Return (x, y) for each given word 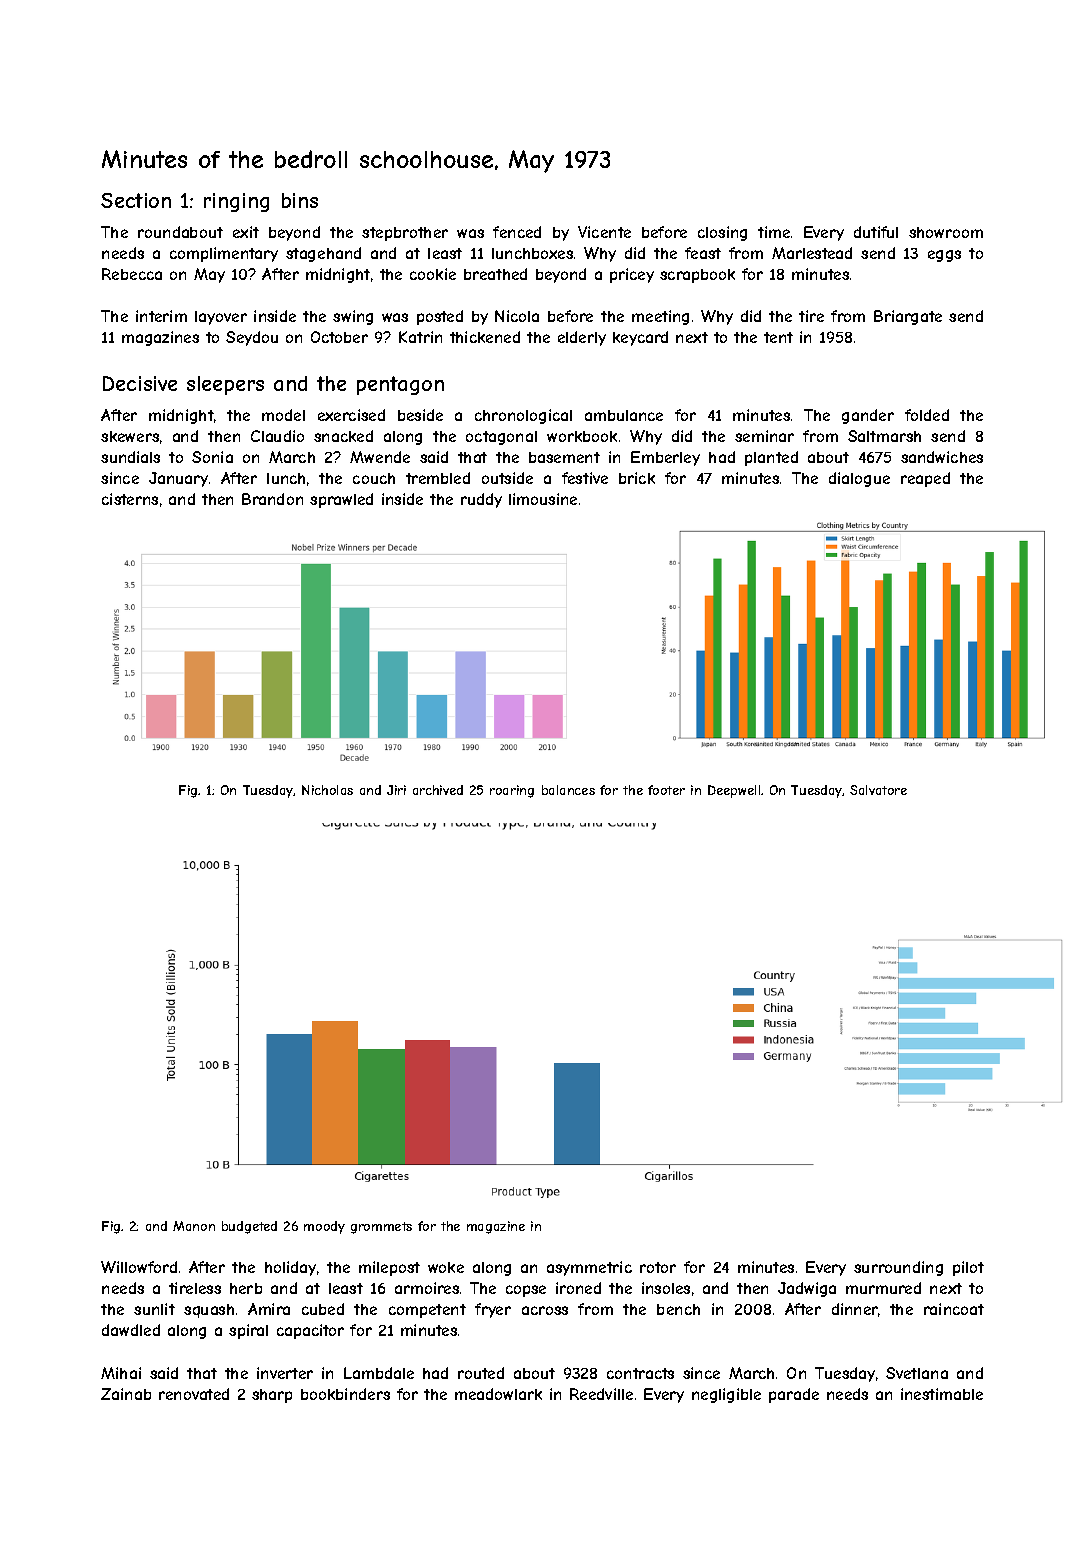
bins (300, 200)
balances (568, 790)
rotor (658, 1267)
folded (927, 415)
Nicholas (327, 790)
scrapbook (697, 276)
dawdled (131, 1330)
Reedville (601, 1394)
